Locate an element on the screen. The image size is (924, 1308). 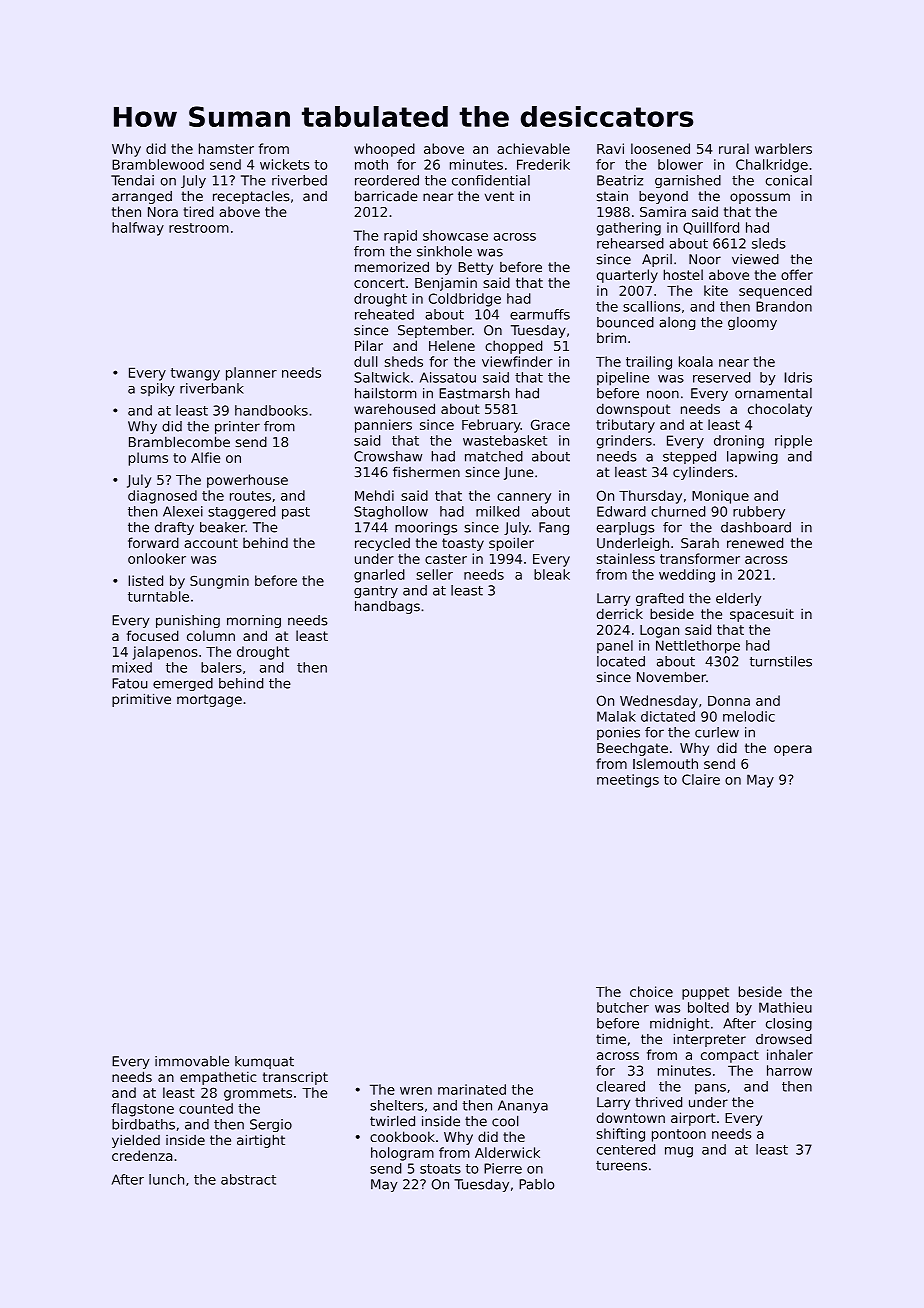
primitive is located at coordinates (141, 700).
